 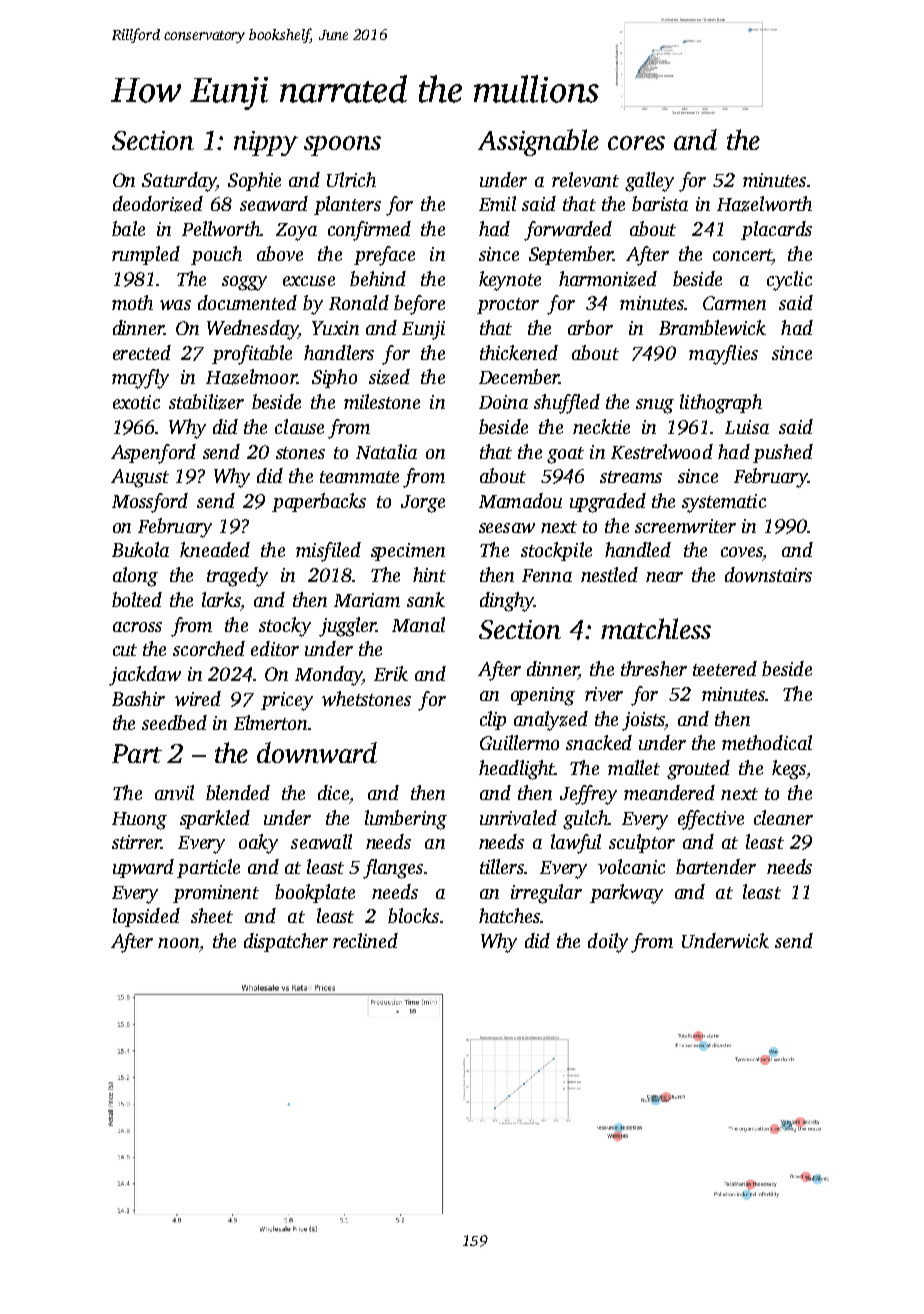 What do you see at coordinates (386, 451) in the screenshot?
I see `Natalia` at bounding box center [386, 451].
